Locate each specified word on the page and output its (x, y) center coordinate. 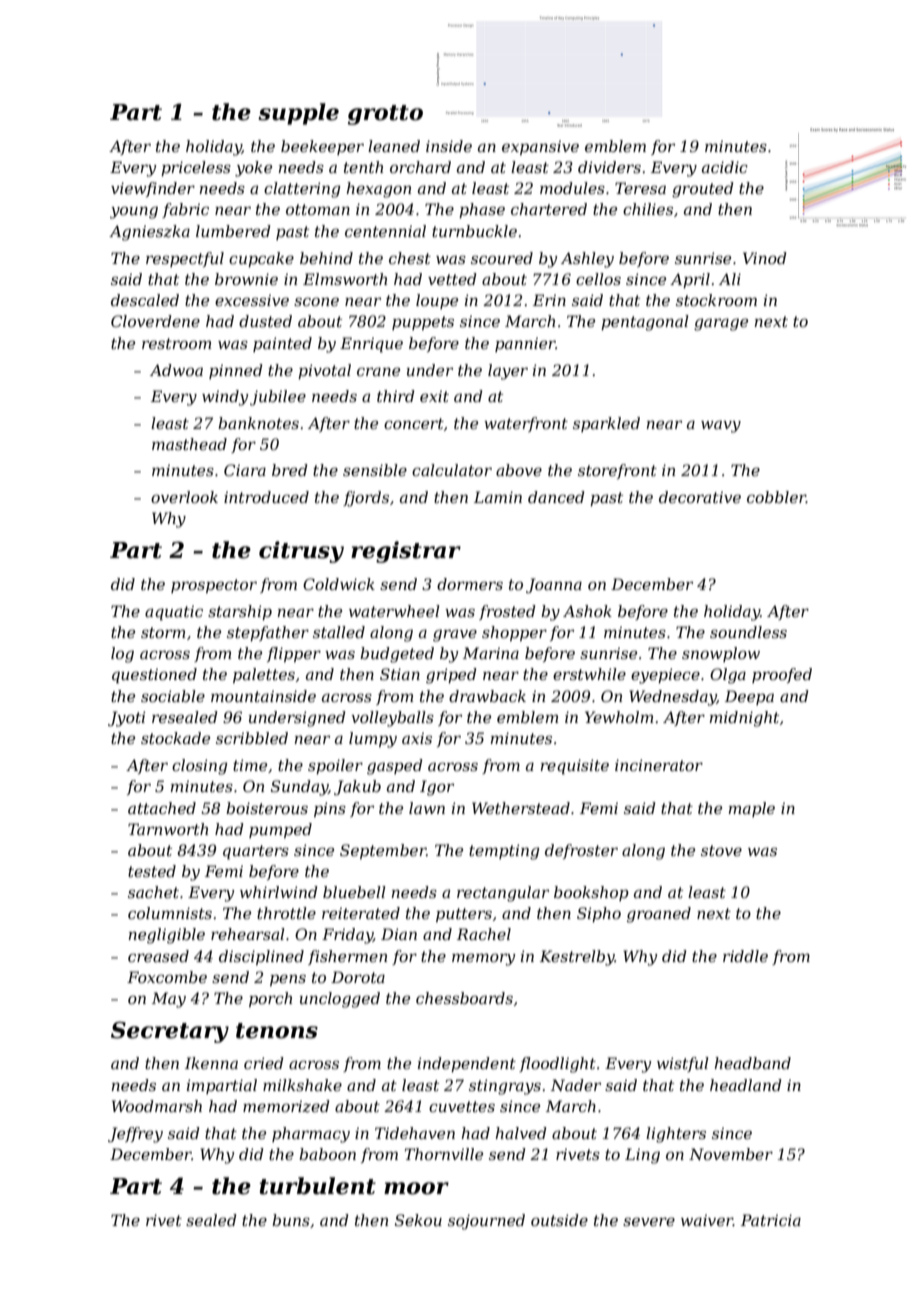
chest (410, 258)
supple (298, 114)
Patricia (771, 1220)
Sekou (418, 1220)
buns (291, 1220)
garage (721, 324)
